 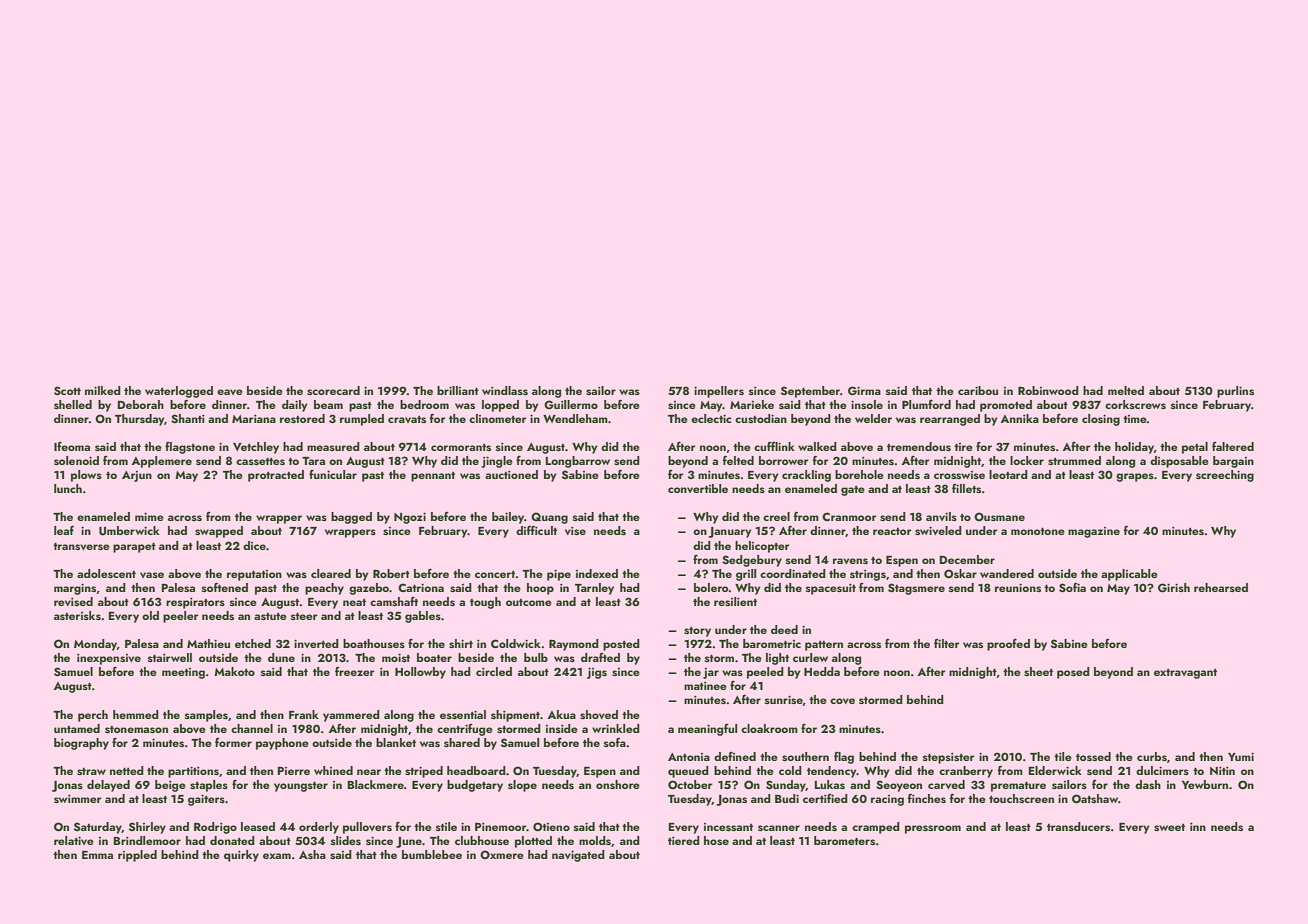 What do you see at coordinates (1241, 757) in the image?
I see `Yumi` at bounding box center [1241, 757].
